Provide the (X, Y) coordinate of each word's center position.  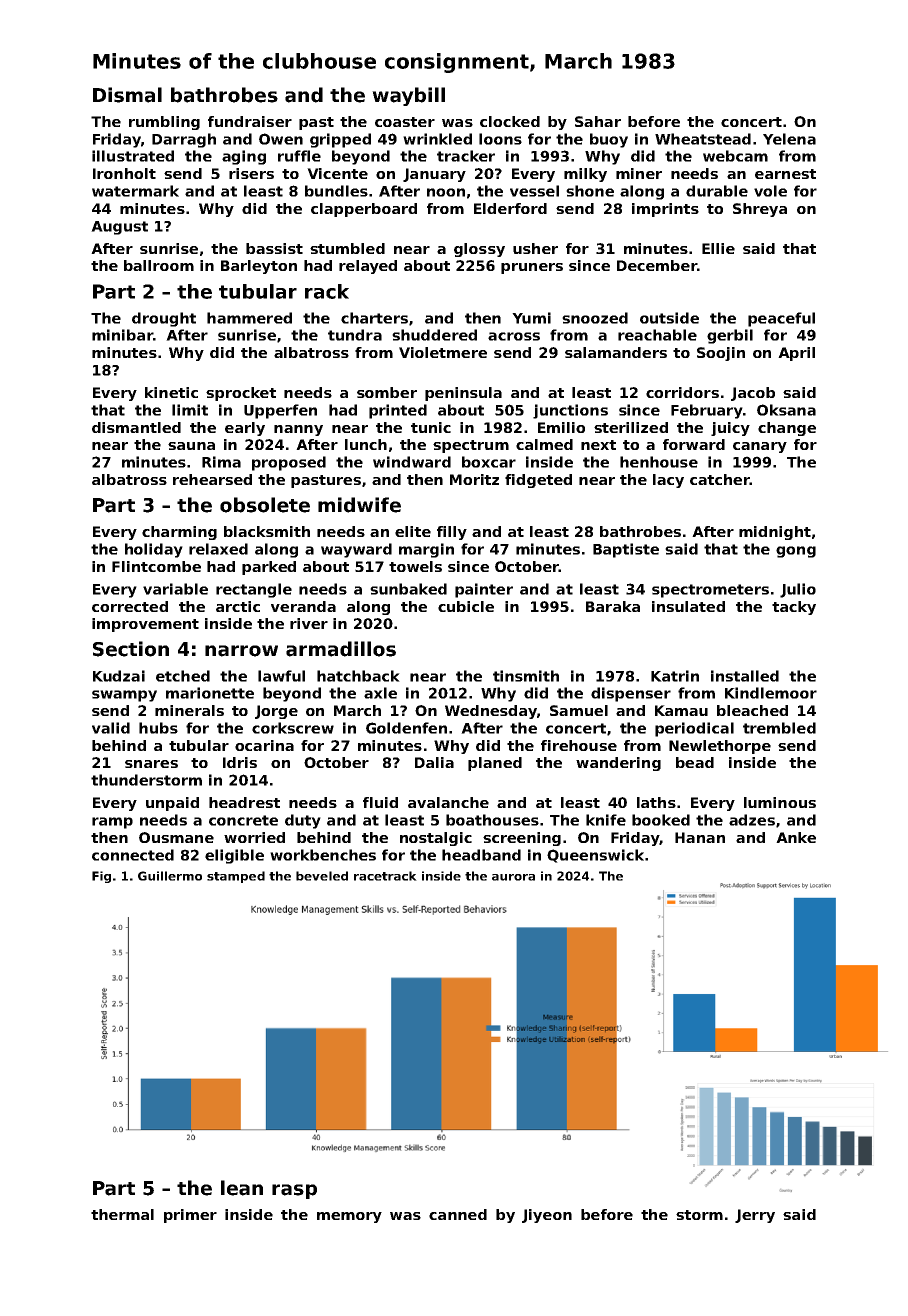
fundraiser (250, 121)
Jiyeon (547, 1216)
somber (387, 392)
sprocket (241, 394)
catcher (720, 479)
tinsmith (526, 676)
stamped (236, 877)
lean (242, 1188)
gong (796, 552)
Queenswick (595, 856)
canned (458, 1214)
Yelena (789, 139)
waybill (408, 96)
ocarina (264, 745)
